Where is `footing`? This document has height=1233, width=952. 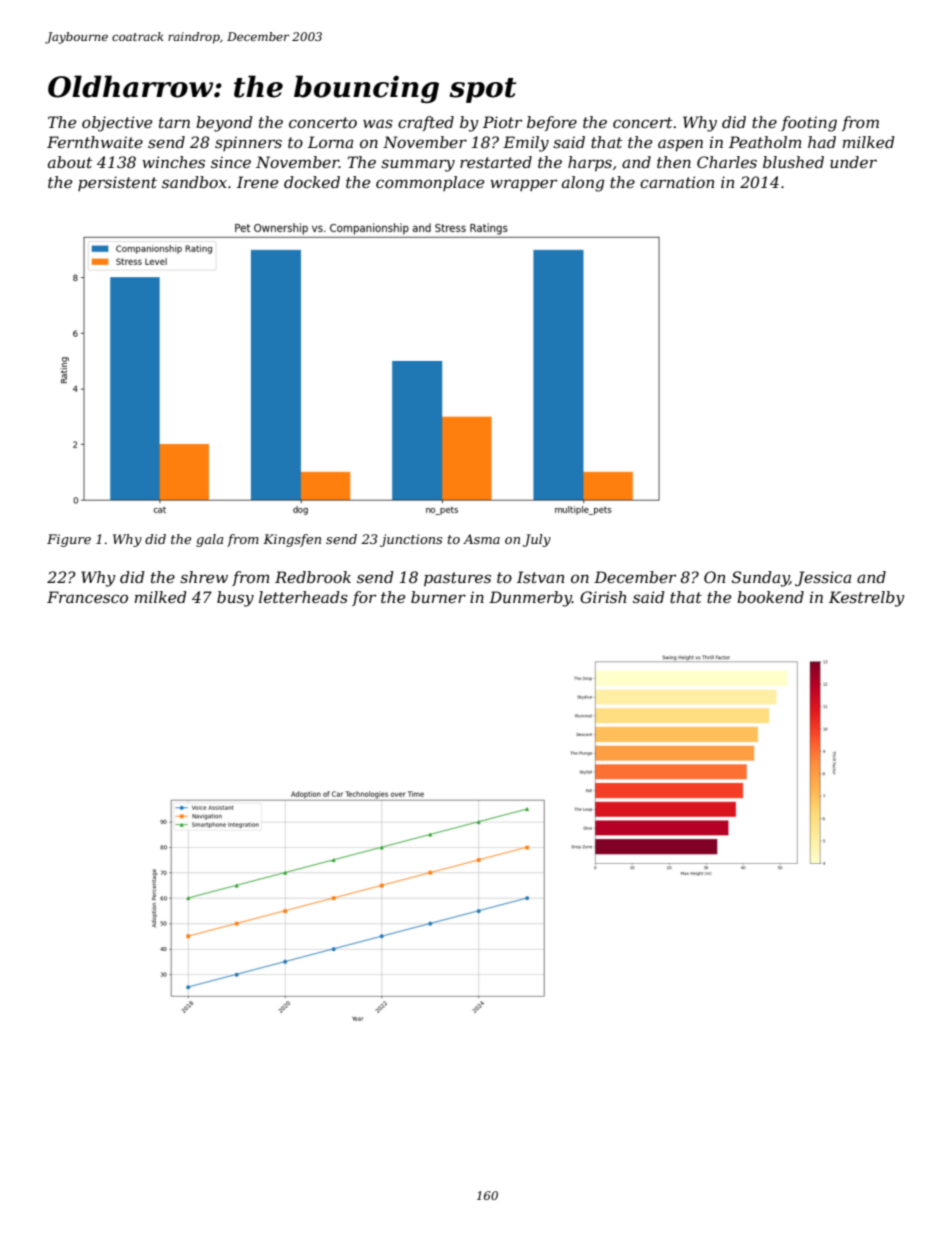 footing is located at coordinates (809, 124).
